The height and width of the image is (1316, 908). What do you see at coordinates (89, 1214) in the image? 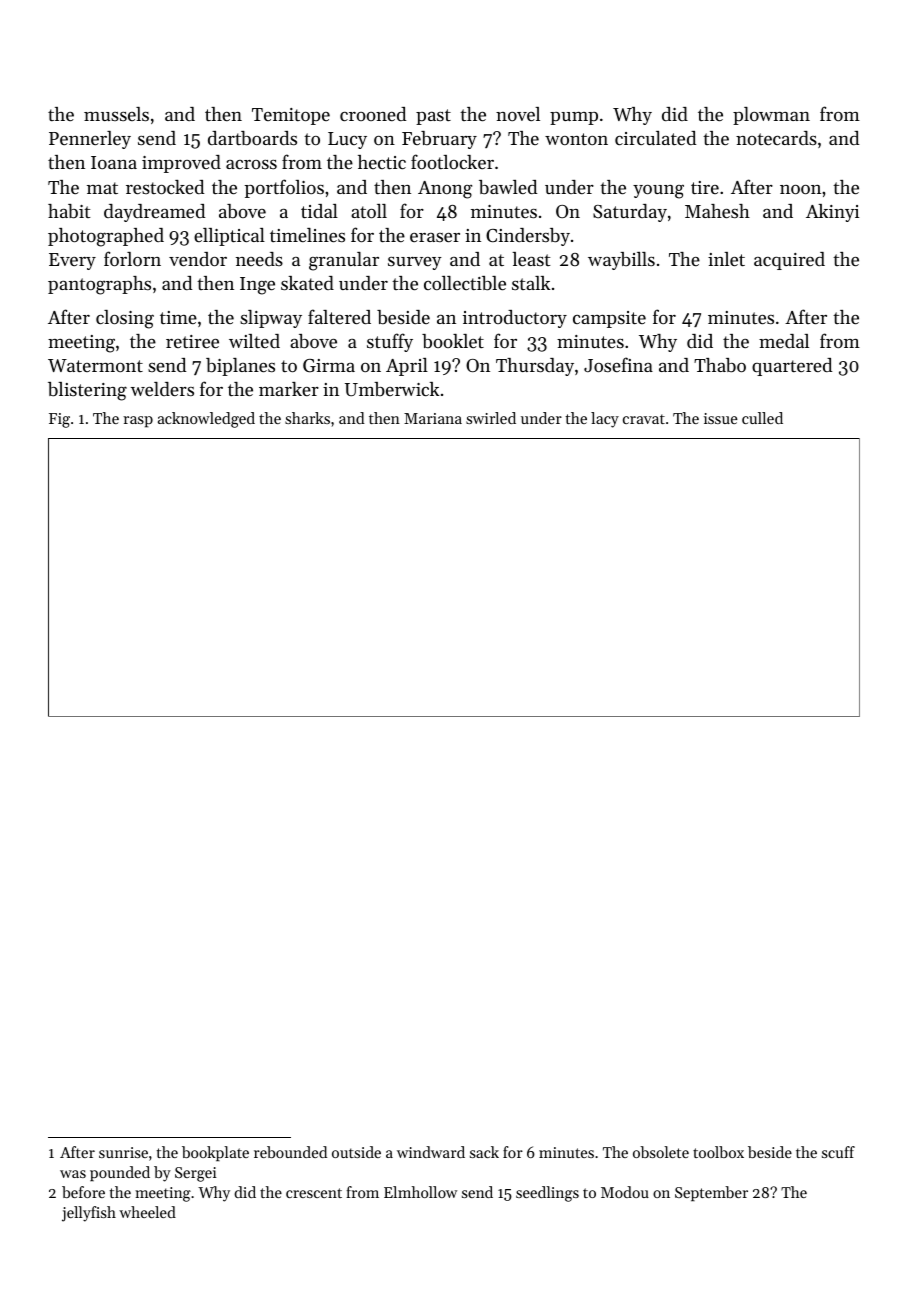
I see `jellyfish` at bounding box center [89, 1214].
